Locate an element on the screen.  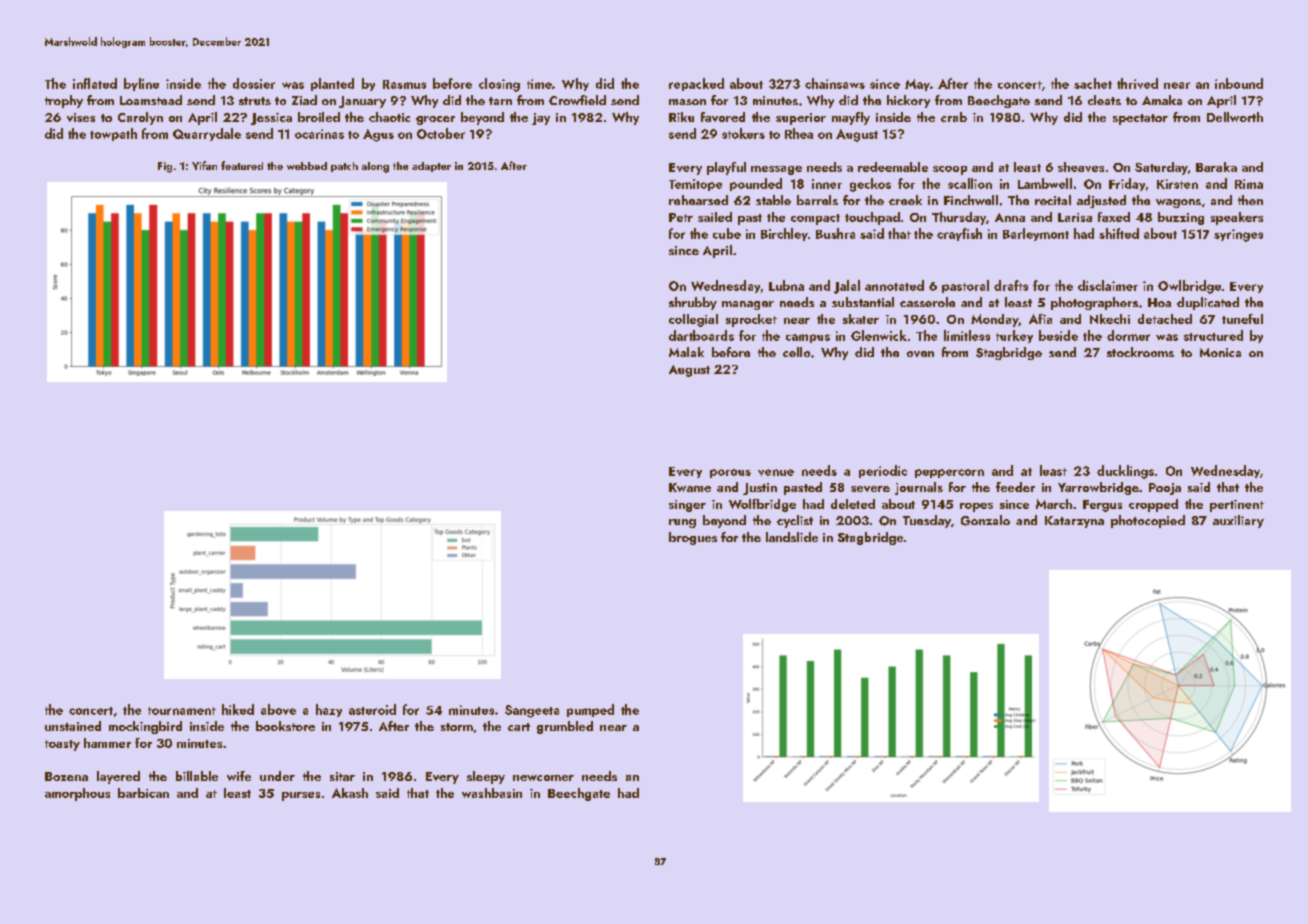
repacked is located at coordinates (696, 84).
